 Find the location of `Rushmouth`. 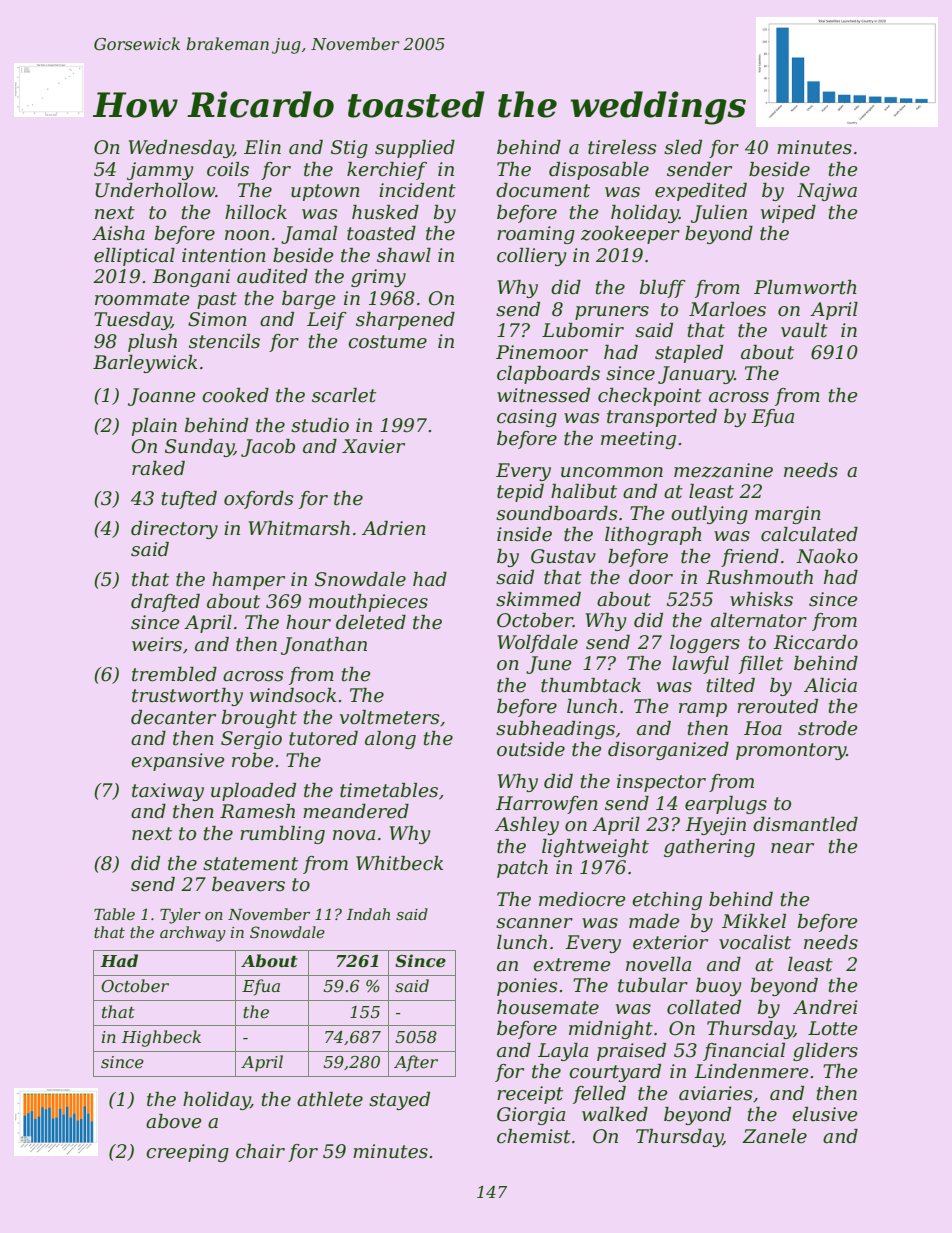

Rushmouth is located at coordinates (759, 577).
